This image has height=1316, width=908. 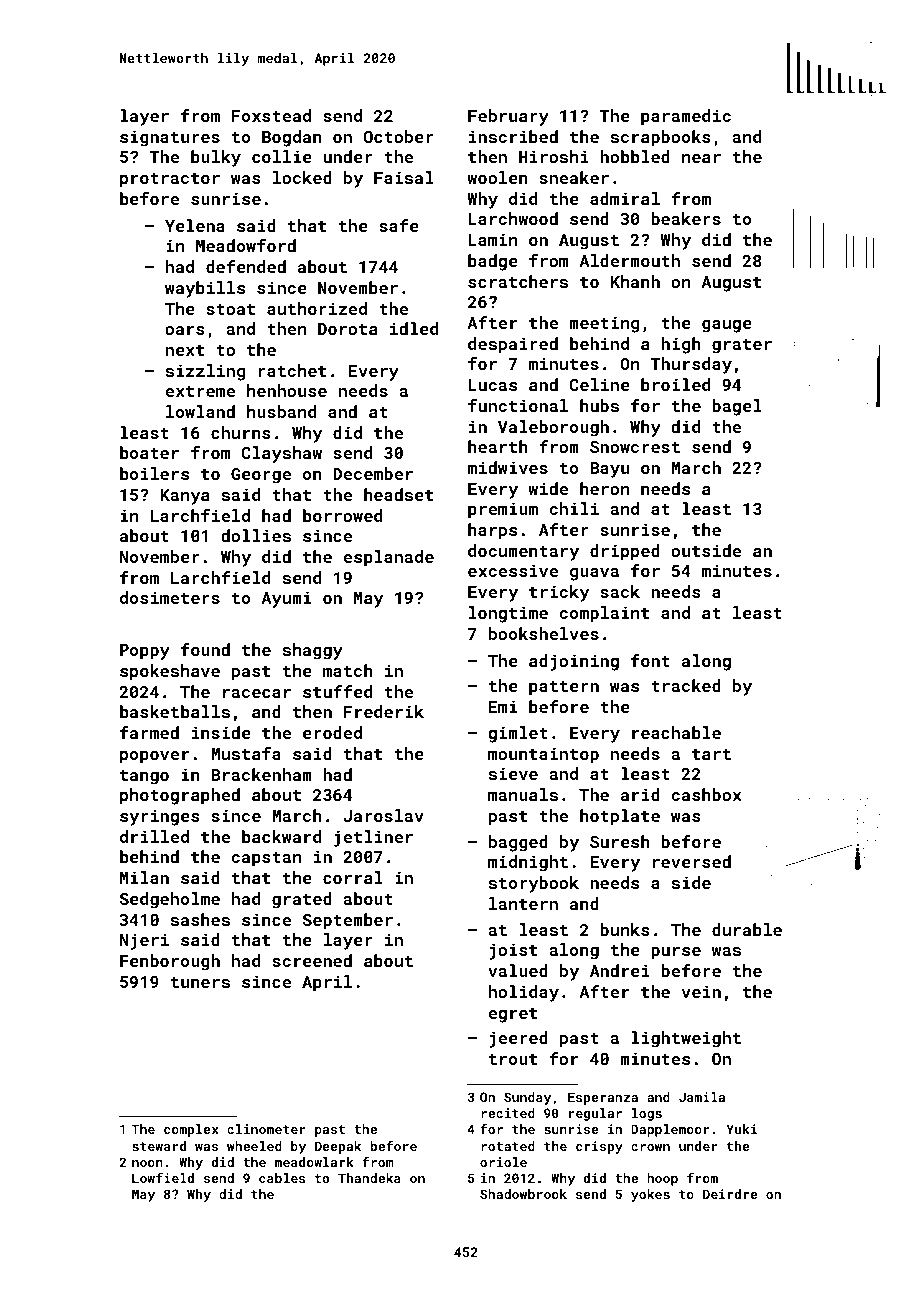 I want to click on clinometer, so click(x=266, y=1129).
